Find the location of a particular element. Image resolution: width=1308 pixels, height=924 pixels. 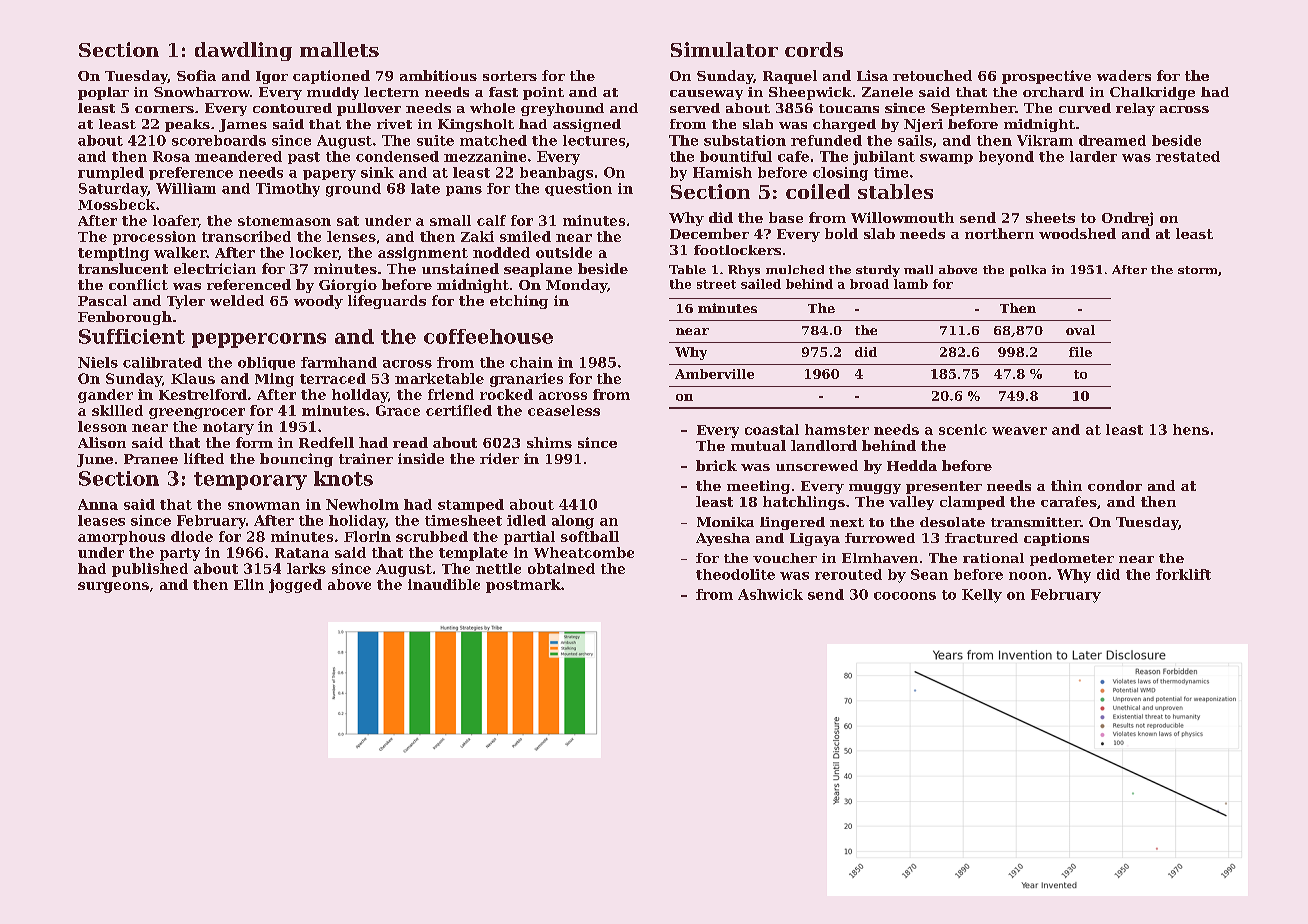

forklift is located at coordinates (1183, 574).
